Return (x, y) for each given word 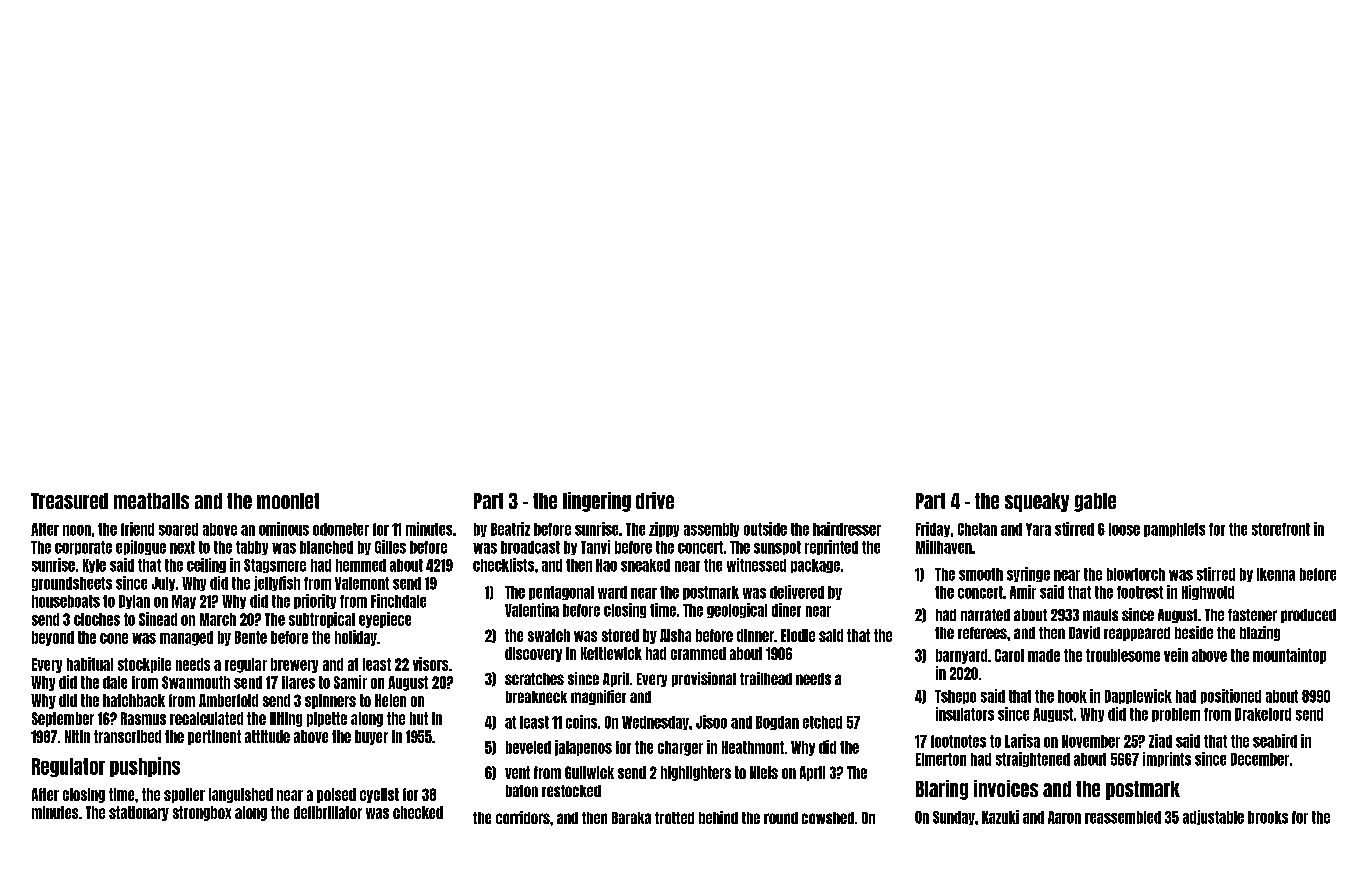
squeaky (1037, 502)
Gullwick (589, 772)
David (1084, 632)
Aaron (1064, 817)
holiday (356, 638)
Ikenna (1276, 574)
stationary (139, 813)
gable (1095, 502)
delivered (797, 592)
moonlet (288, 501)
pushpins (145, 767)
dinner (755, 635)
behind (718, 817)
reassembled (1123, 817)
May (184, 602)
